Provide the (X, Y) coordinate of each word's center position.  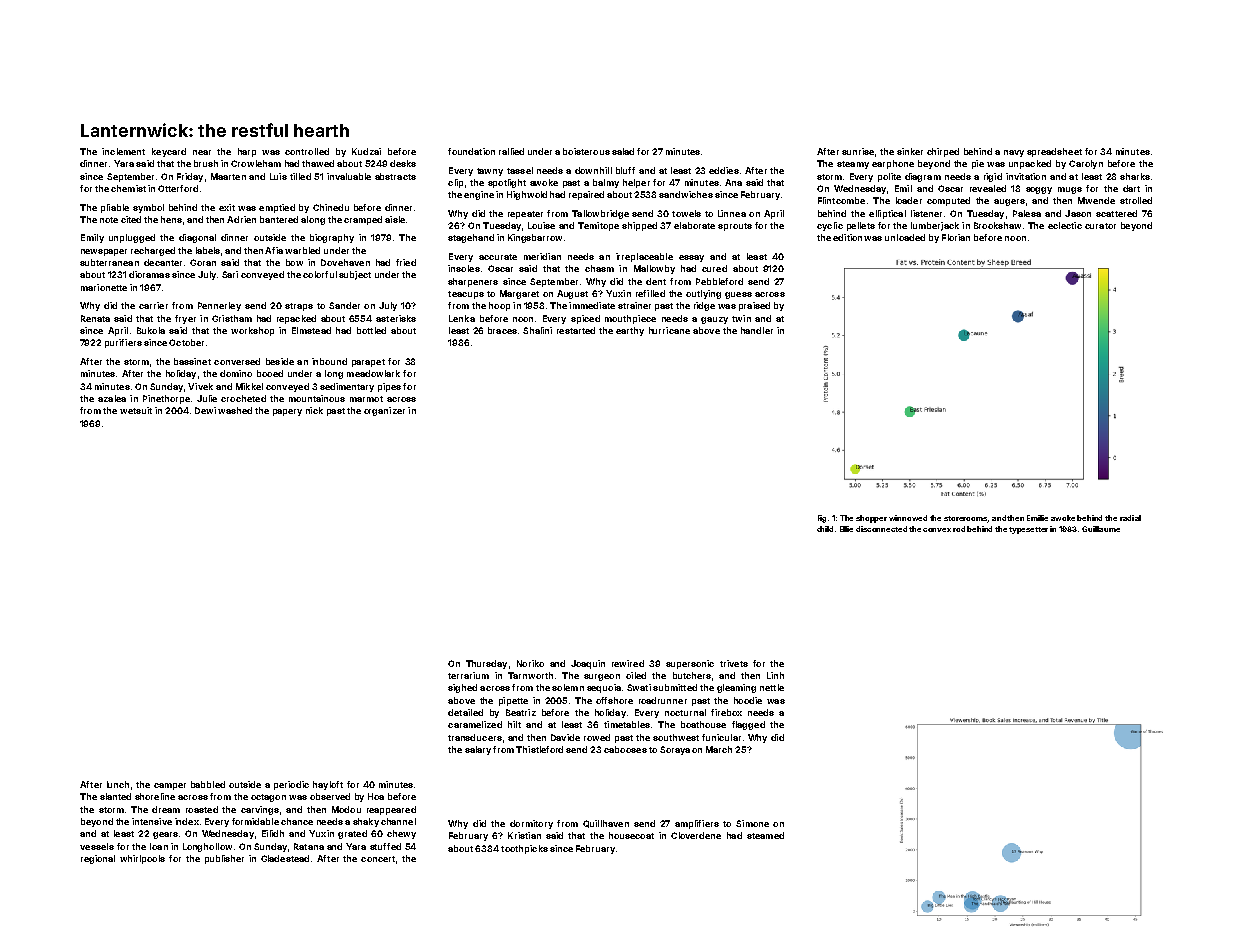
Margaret (519, 294)
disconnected (881, 529)
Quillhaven (606, 824)
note (109, 220)
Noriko (530, 663)
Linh (775, 675)
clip (455, 183)
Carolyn (1086, 164)
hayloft (328, 785)
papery (287, 412)
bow (294, 262)
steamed (765, 835)
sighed (462, 688)
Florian (956, 237)
